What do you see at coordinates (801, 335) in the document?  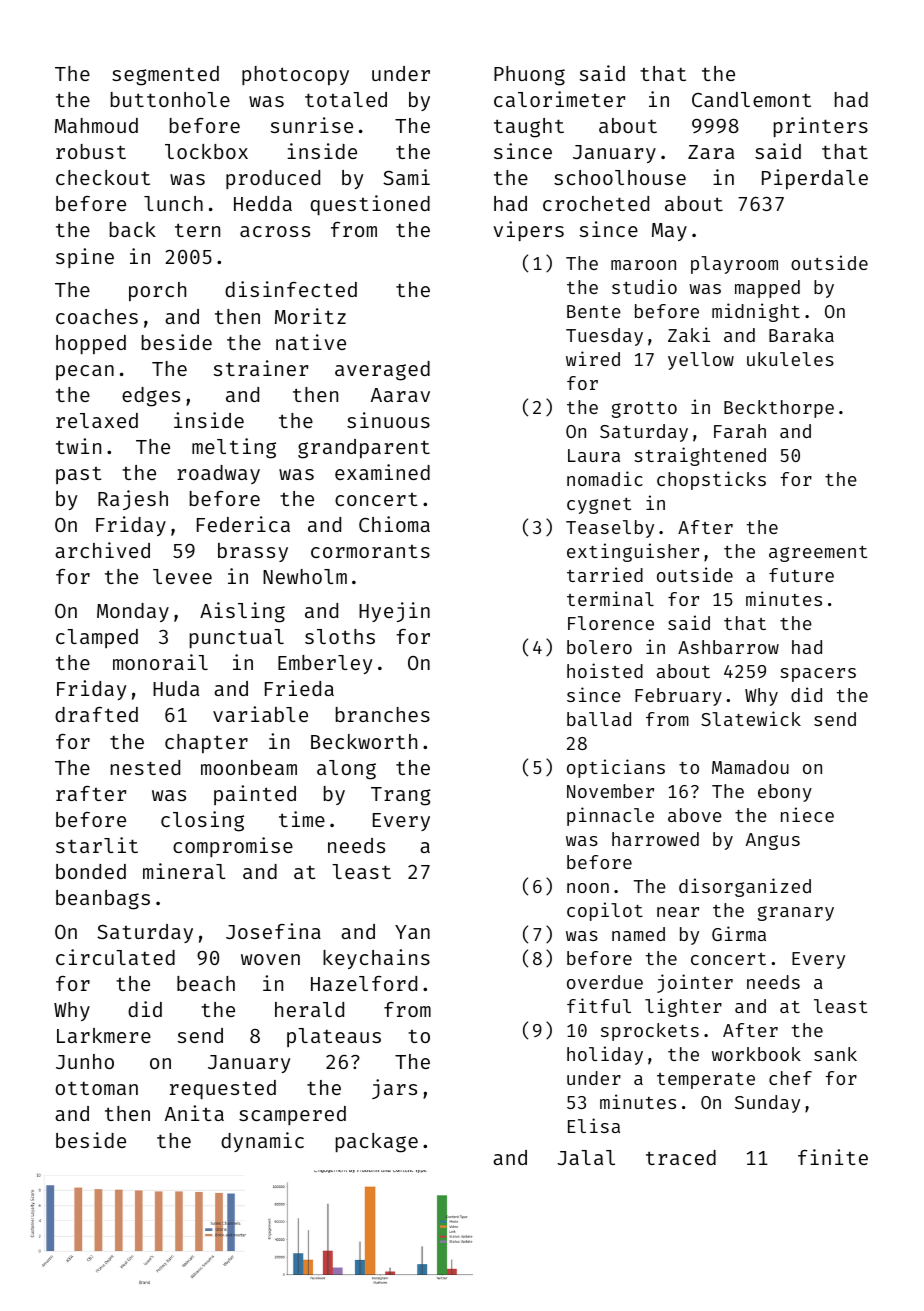 I see `Baraka` at bounding box center [801, 335].
